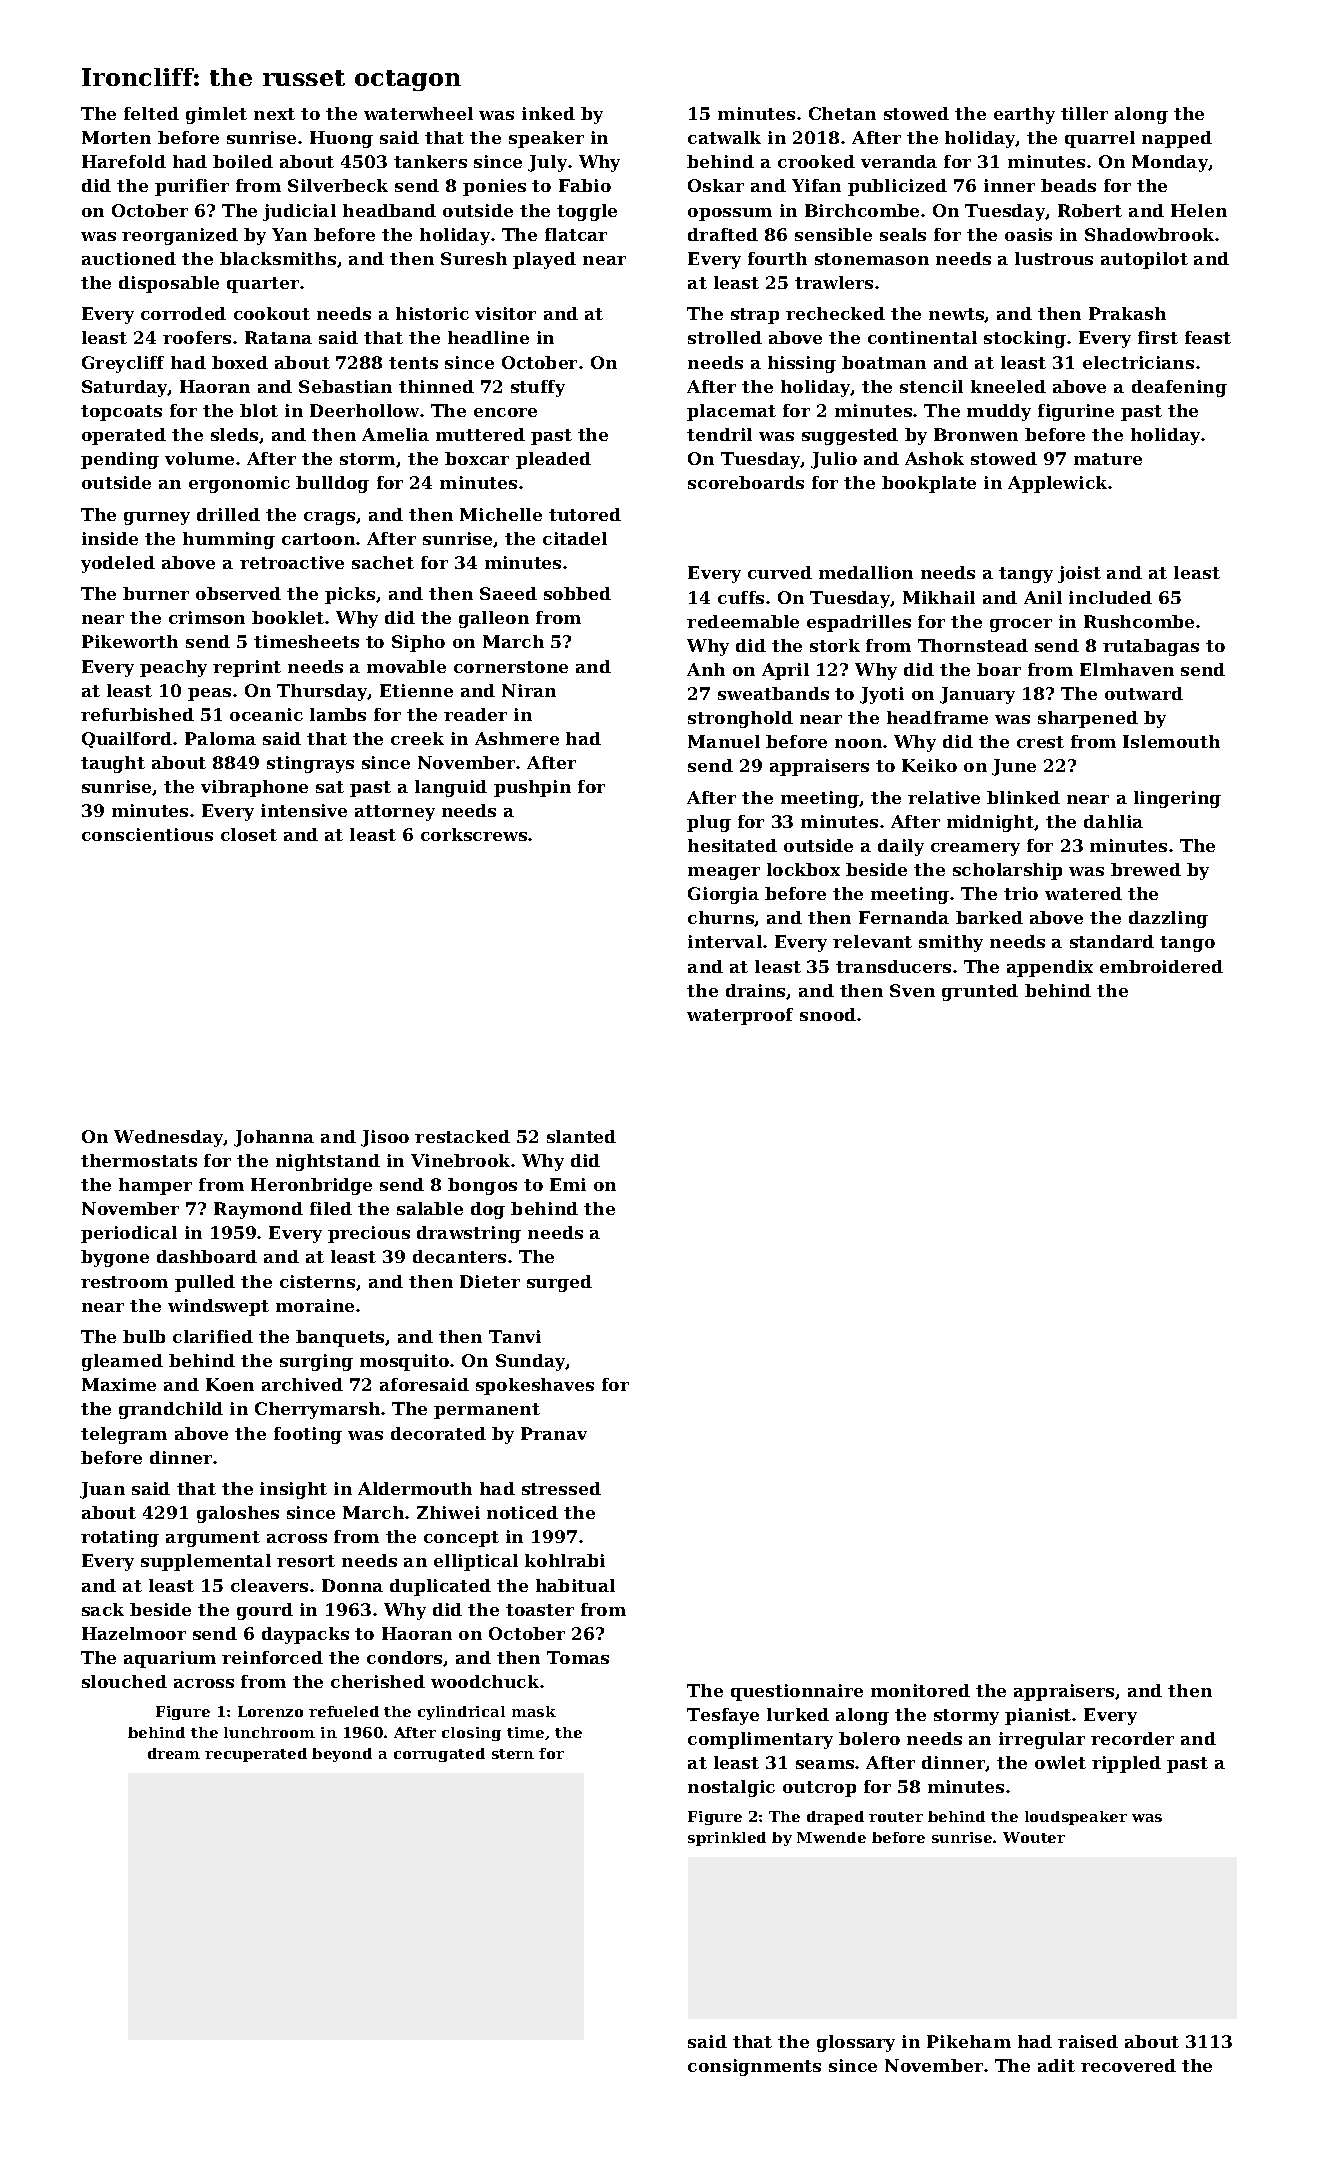  Describe the element at coordinates (124, 161) in the page. I see `Harefold` at that location.
